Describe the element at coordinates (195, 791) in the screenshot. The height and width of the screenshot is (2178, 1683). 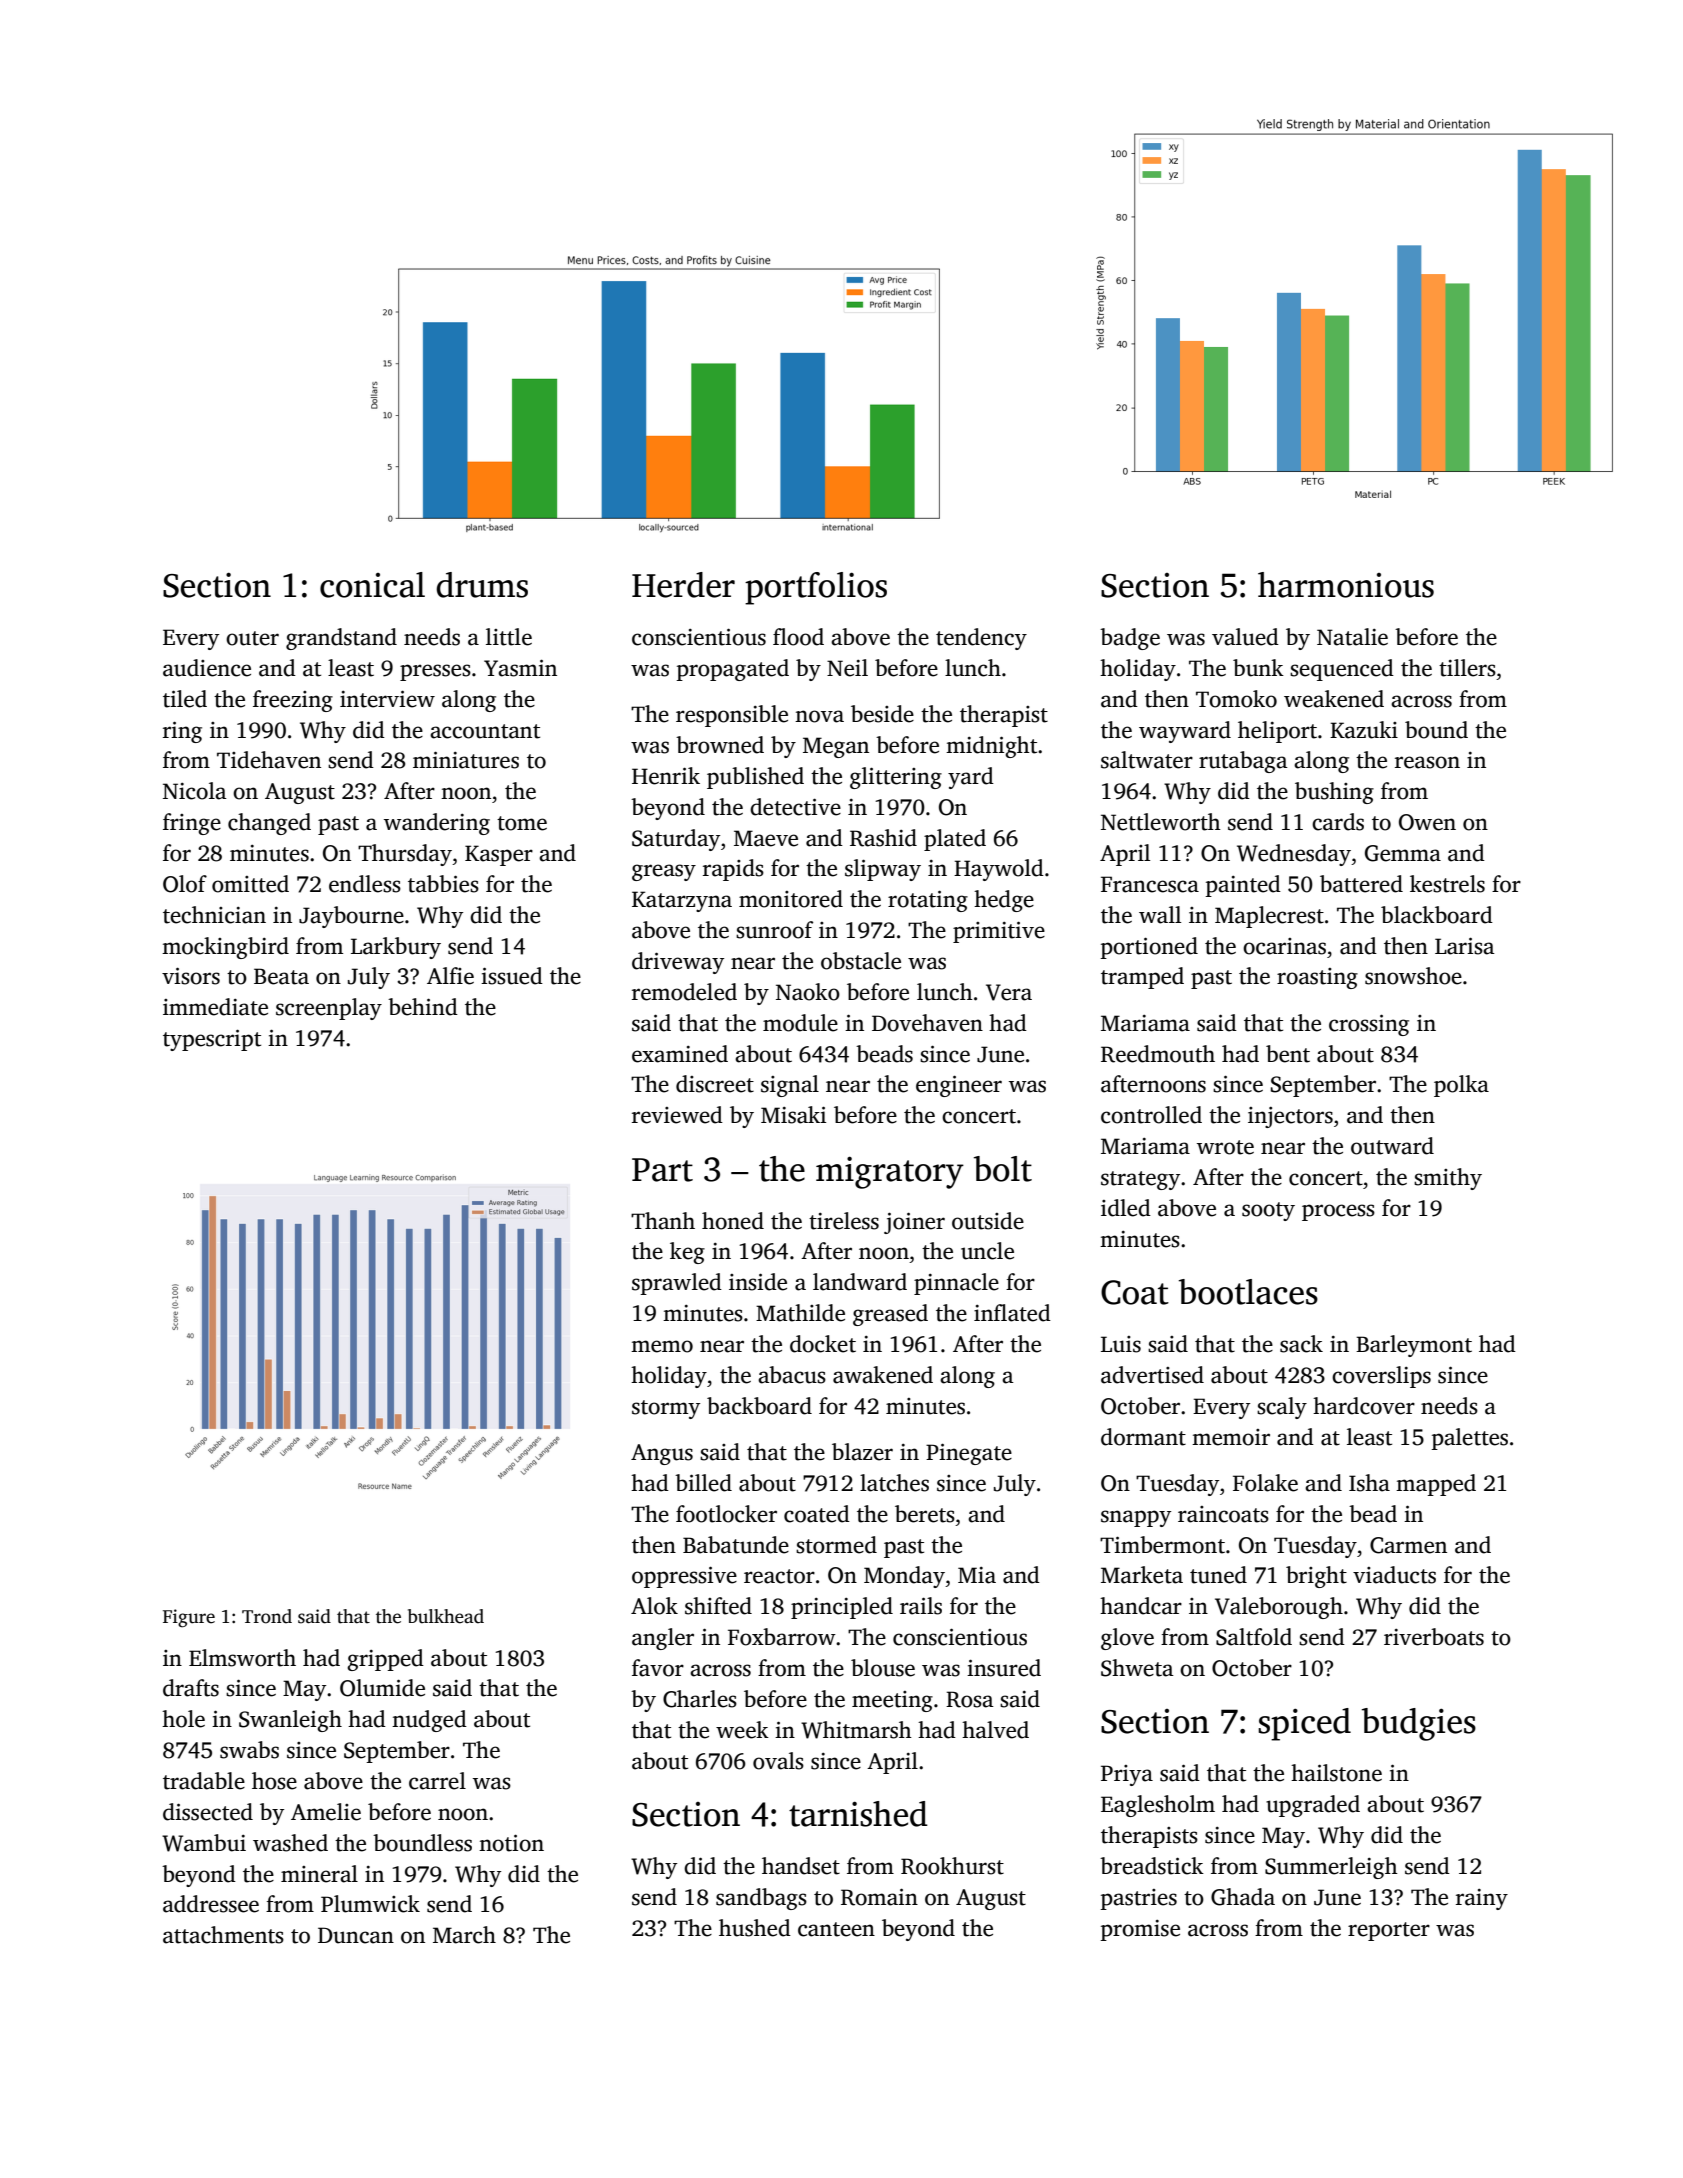
I see `Nicola` at that location.
